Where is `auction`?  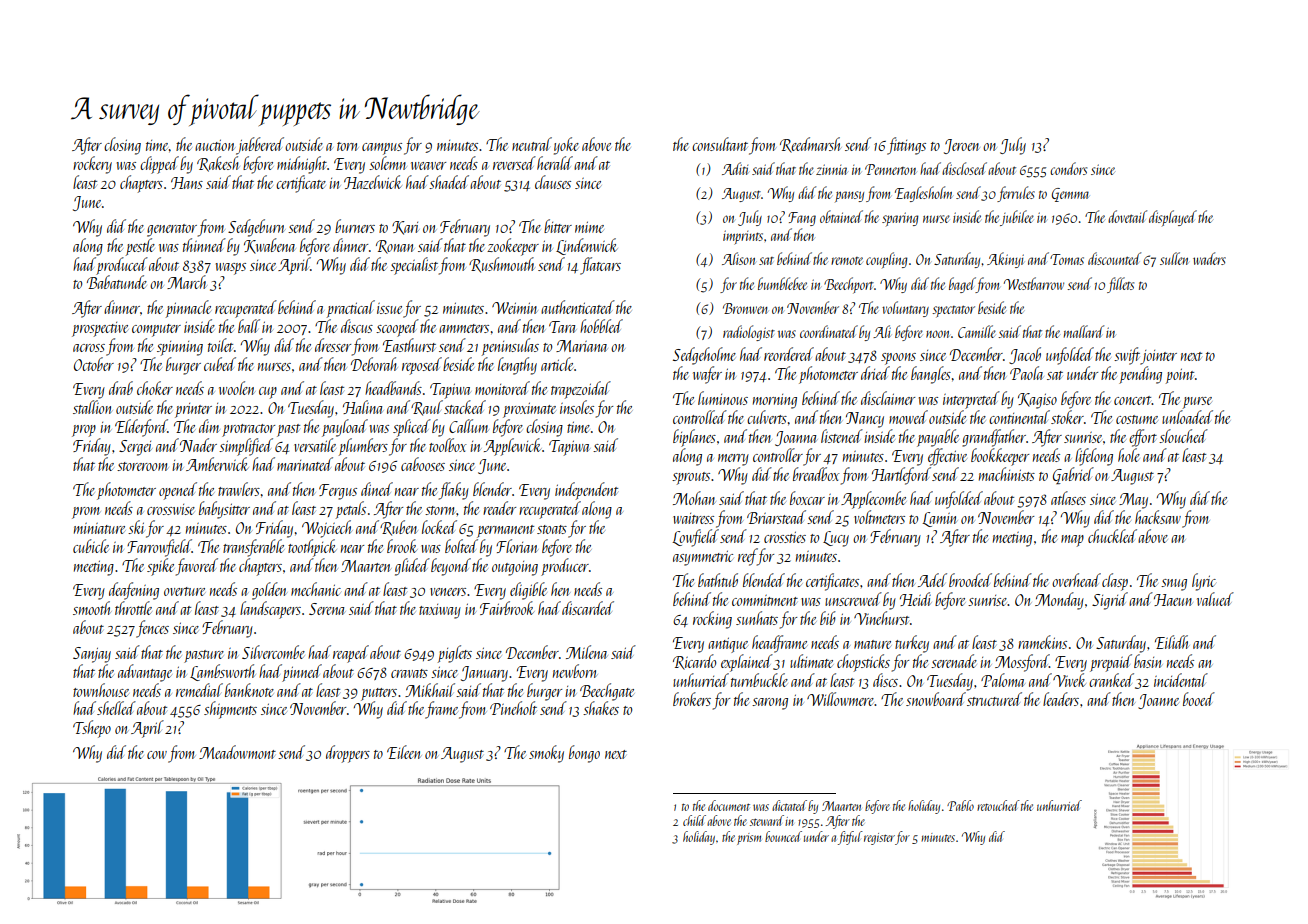 auction is located at coordinates (215, 145).
